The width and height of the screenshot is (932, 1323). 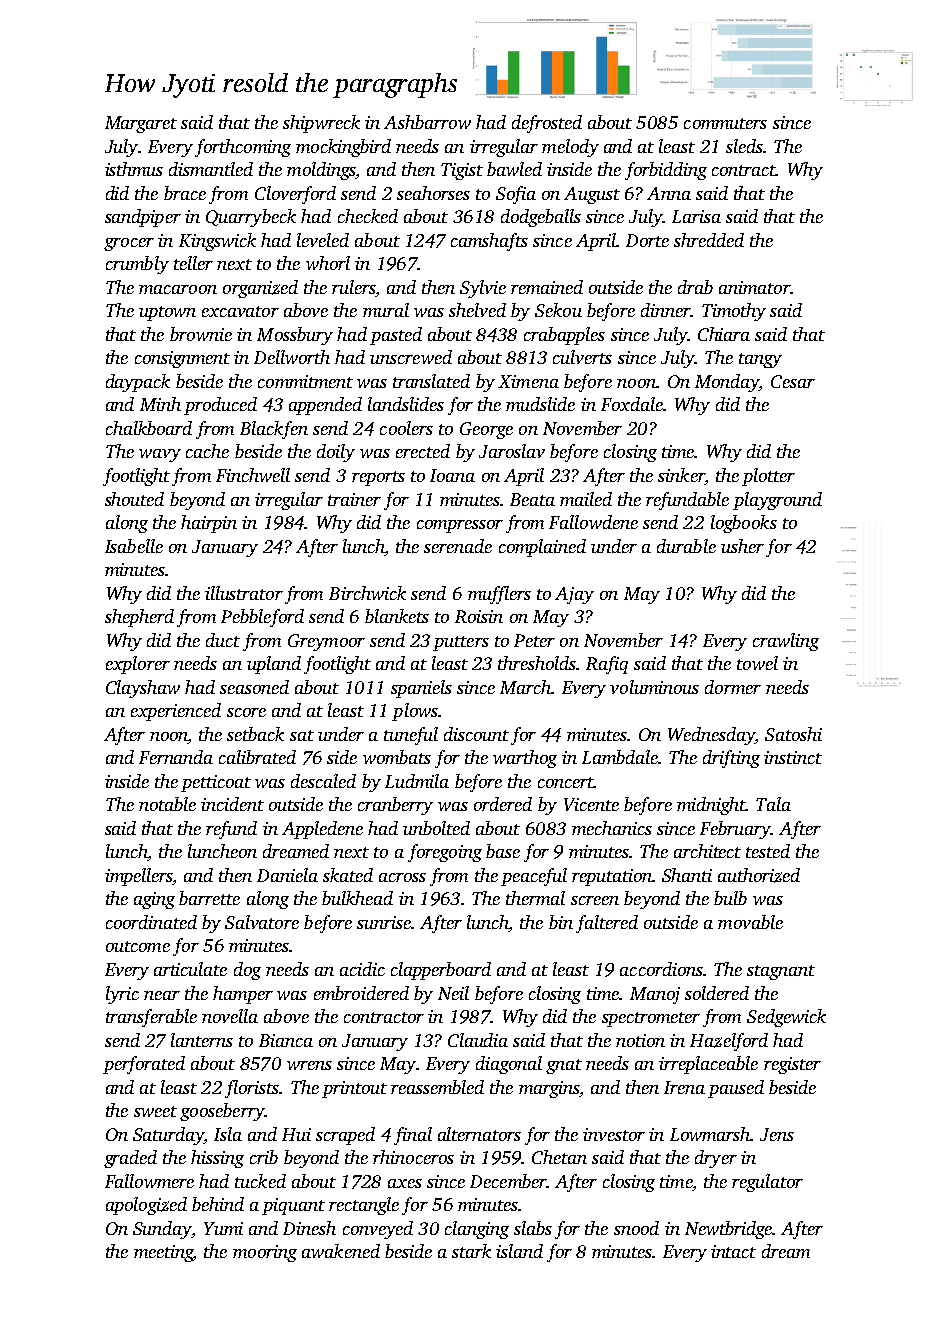 What do you see at coordinates (768, 851) in the screenshot?
I see `tested` at bounding box center [768, 851].
